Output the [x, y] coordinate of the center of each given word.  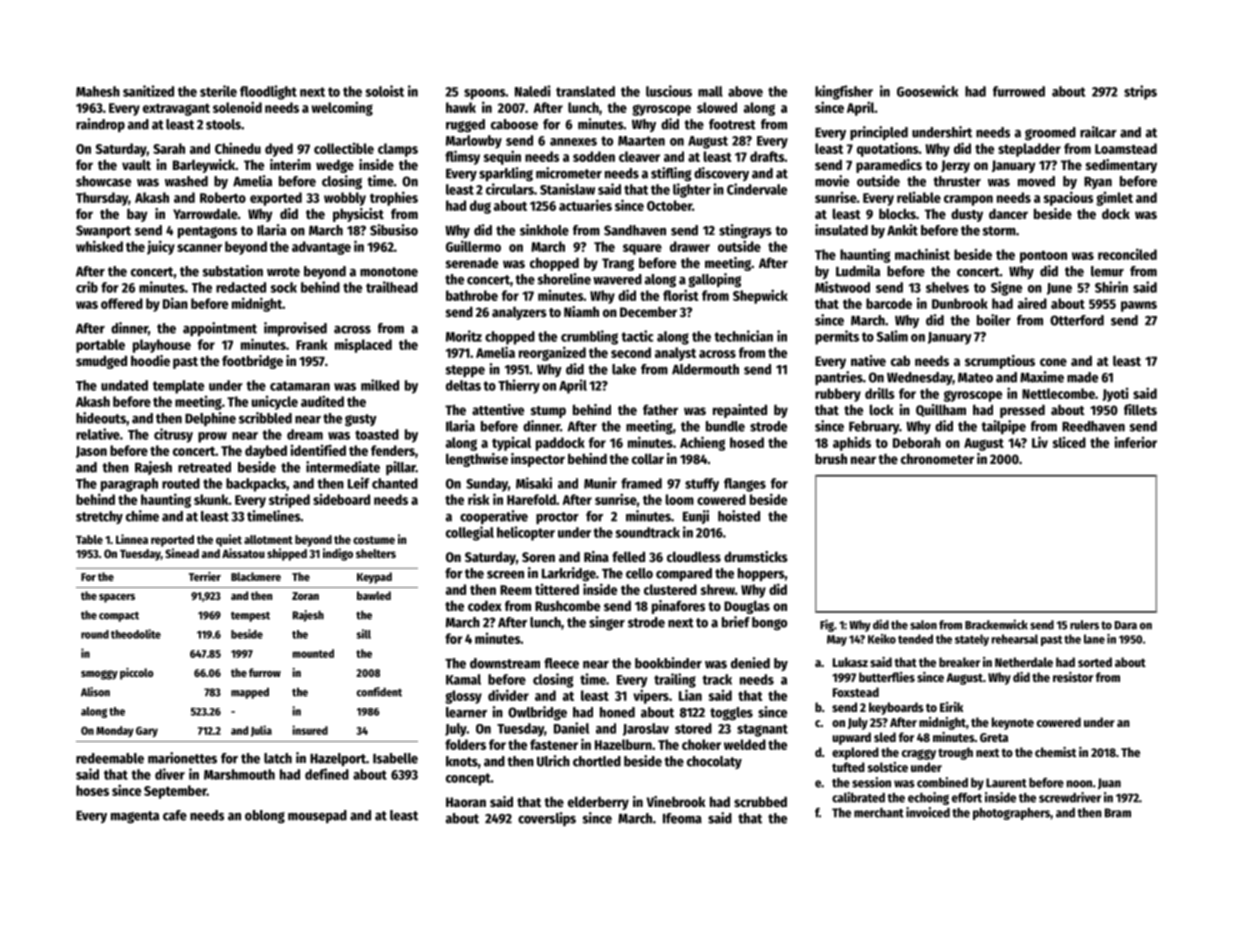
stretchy [99, 517]
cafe [175, 815]
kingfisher [844, 92]
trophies [394, 198]
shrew [718, 589]
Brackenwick [996, 624]
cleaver [639, 156]
